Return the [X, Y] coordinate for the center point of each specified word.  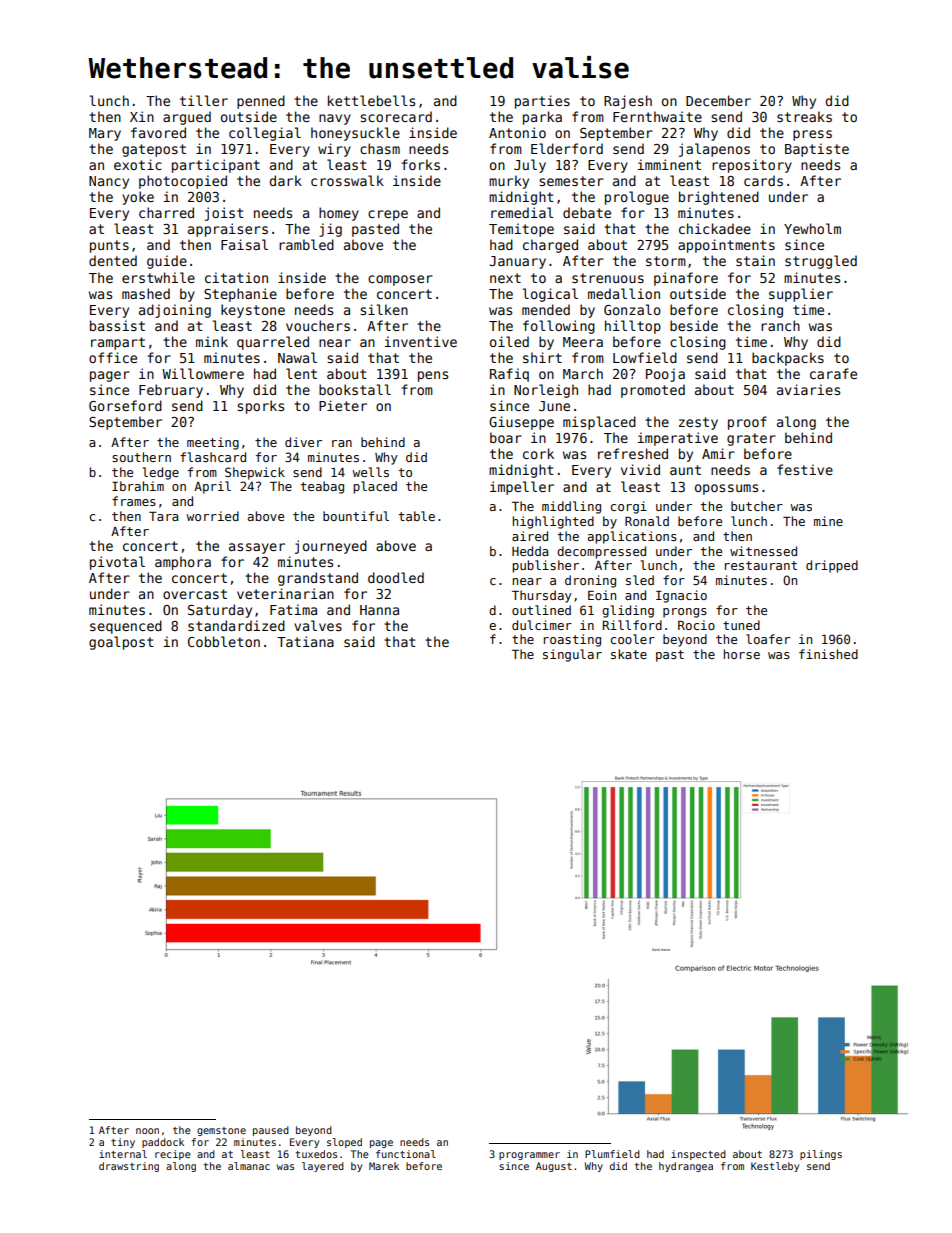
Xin [142, 116]
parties [542, 102]
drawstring [129, 1167]
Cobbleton [224, 641]
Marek [384, 1166]
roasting [572, 640]
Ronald [647, 521]
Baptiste [817, 150]
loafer [768, 639]
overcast [195, 594]
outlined [541, 610]
